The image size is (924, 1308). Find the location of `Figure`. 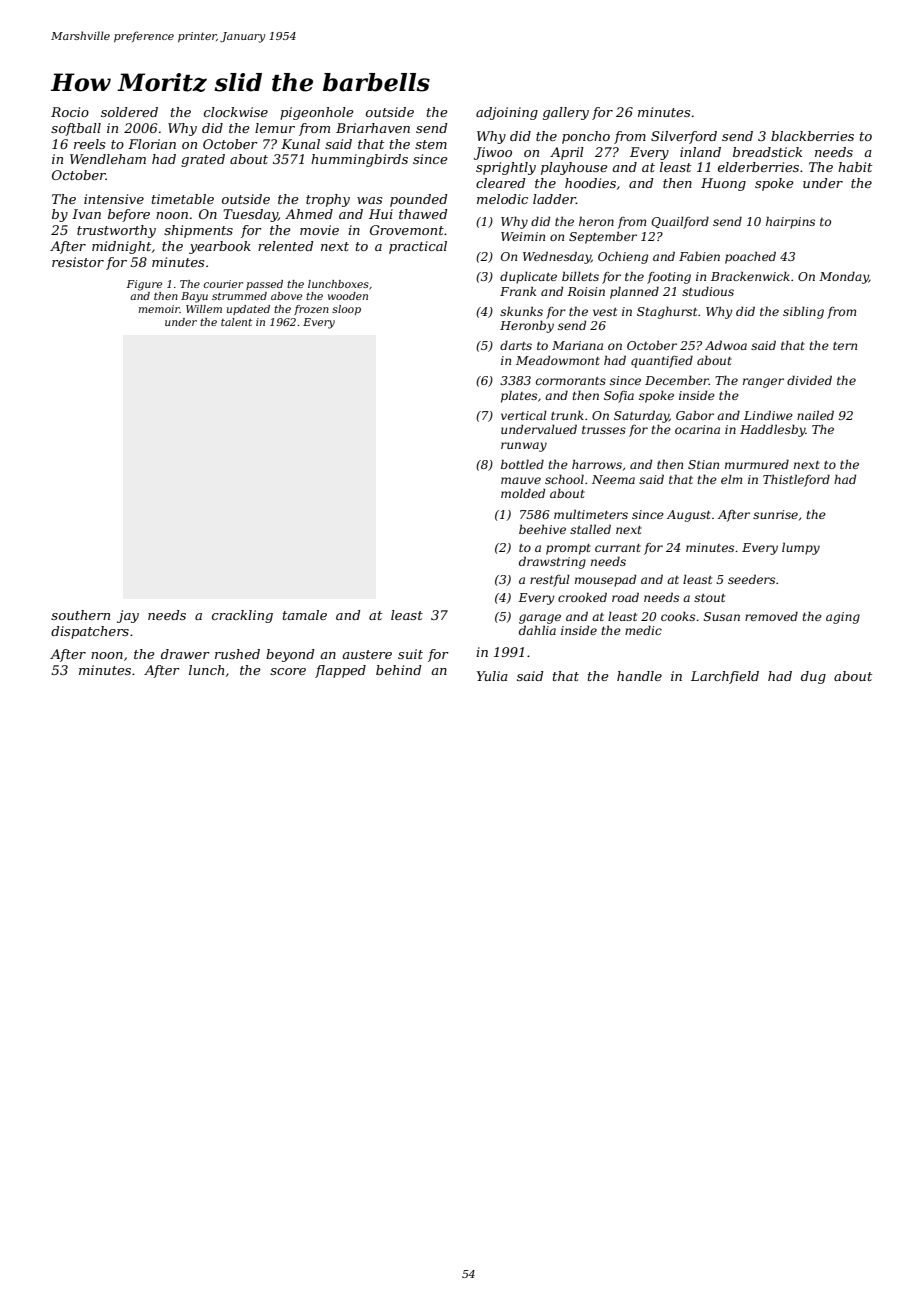

Figure is located at coordinates (144, 285).
